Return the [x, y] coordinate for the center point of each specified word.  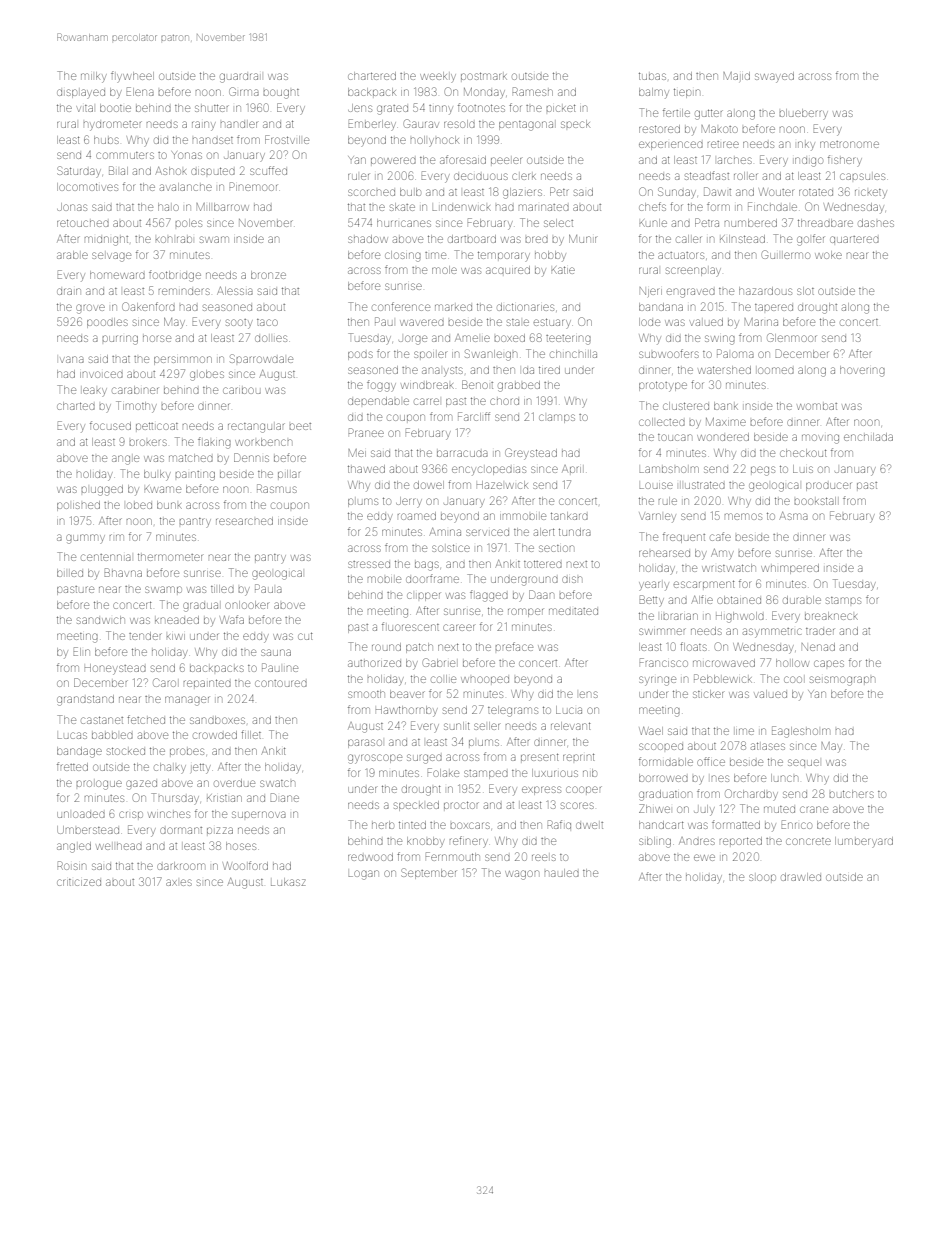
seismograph [842, 681]
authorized [374, 663]
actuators [681, 255]
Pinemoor [253, 186]
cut [305, 636]
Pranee [366, 432]
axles [179, 882]
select [558, 223]
